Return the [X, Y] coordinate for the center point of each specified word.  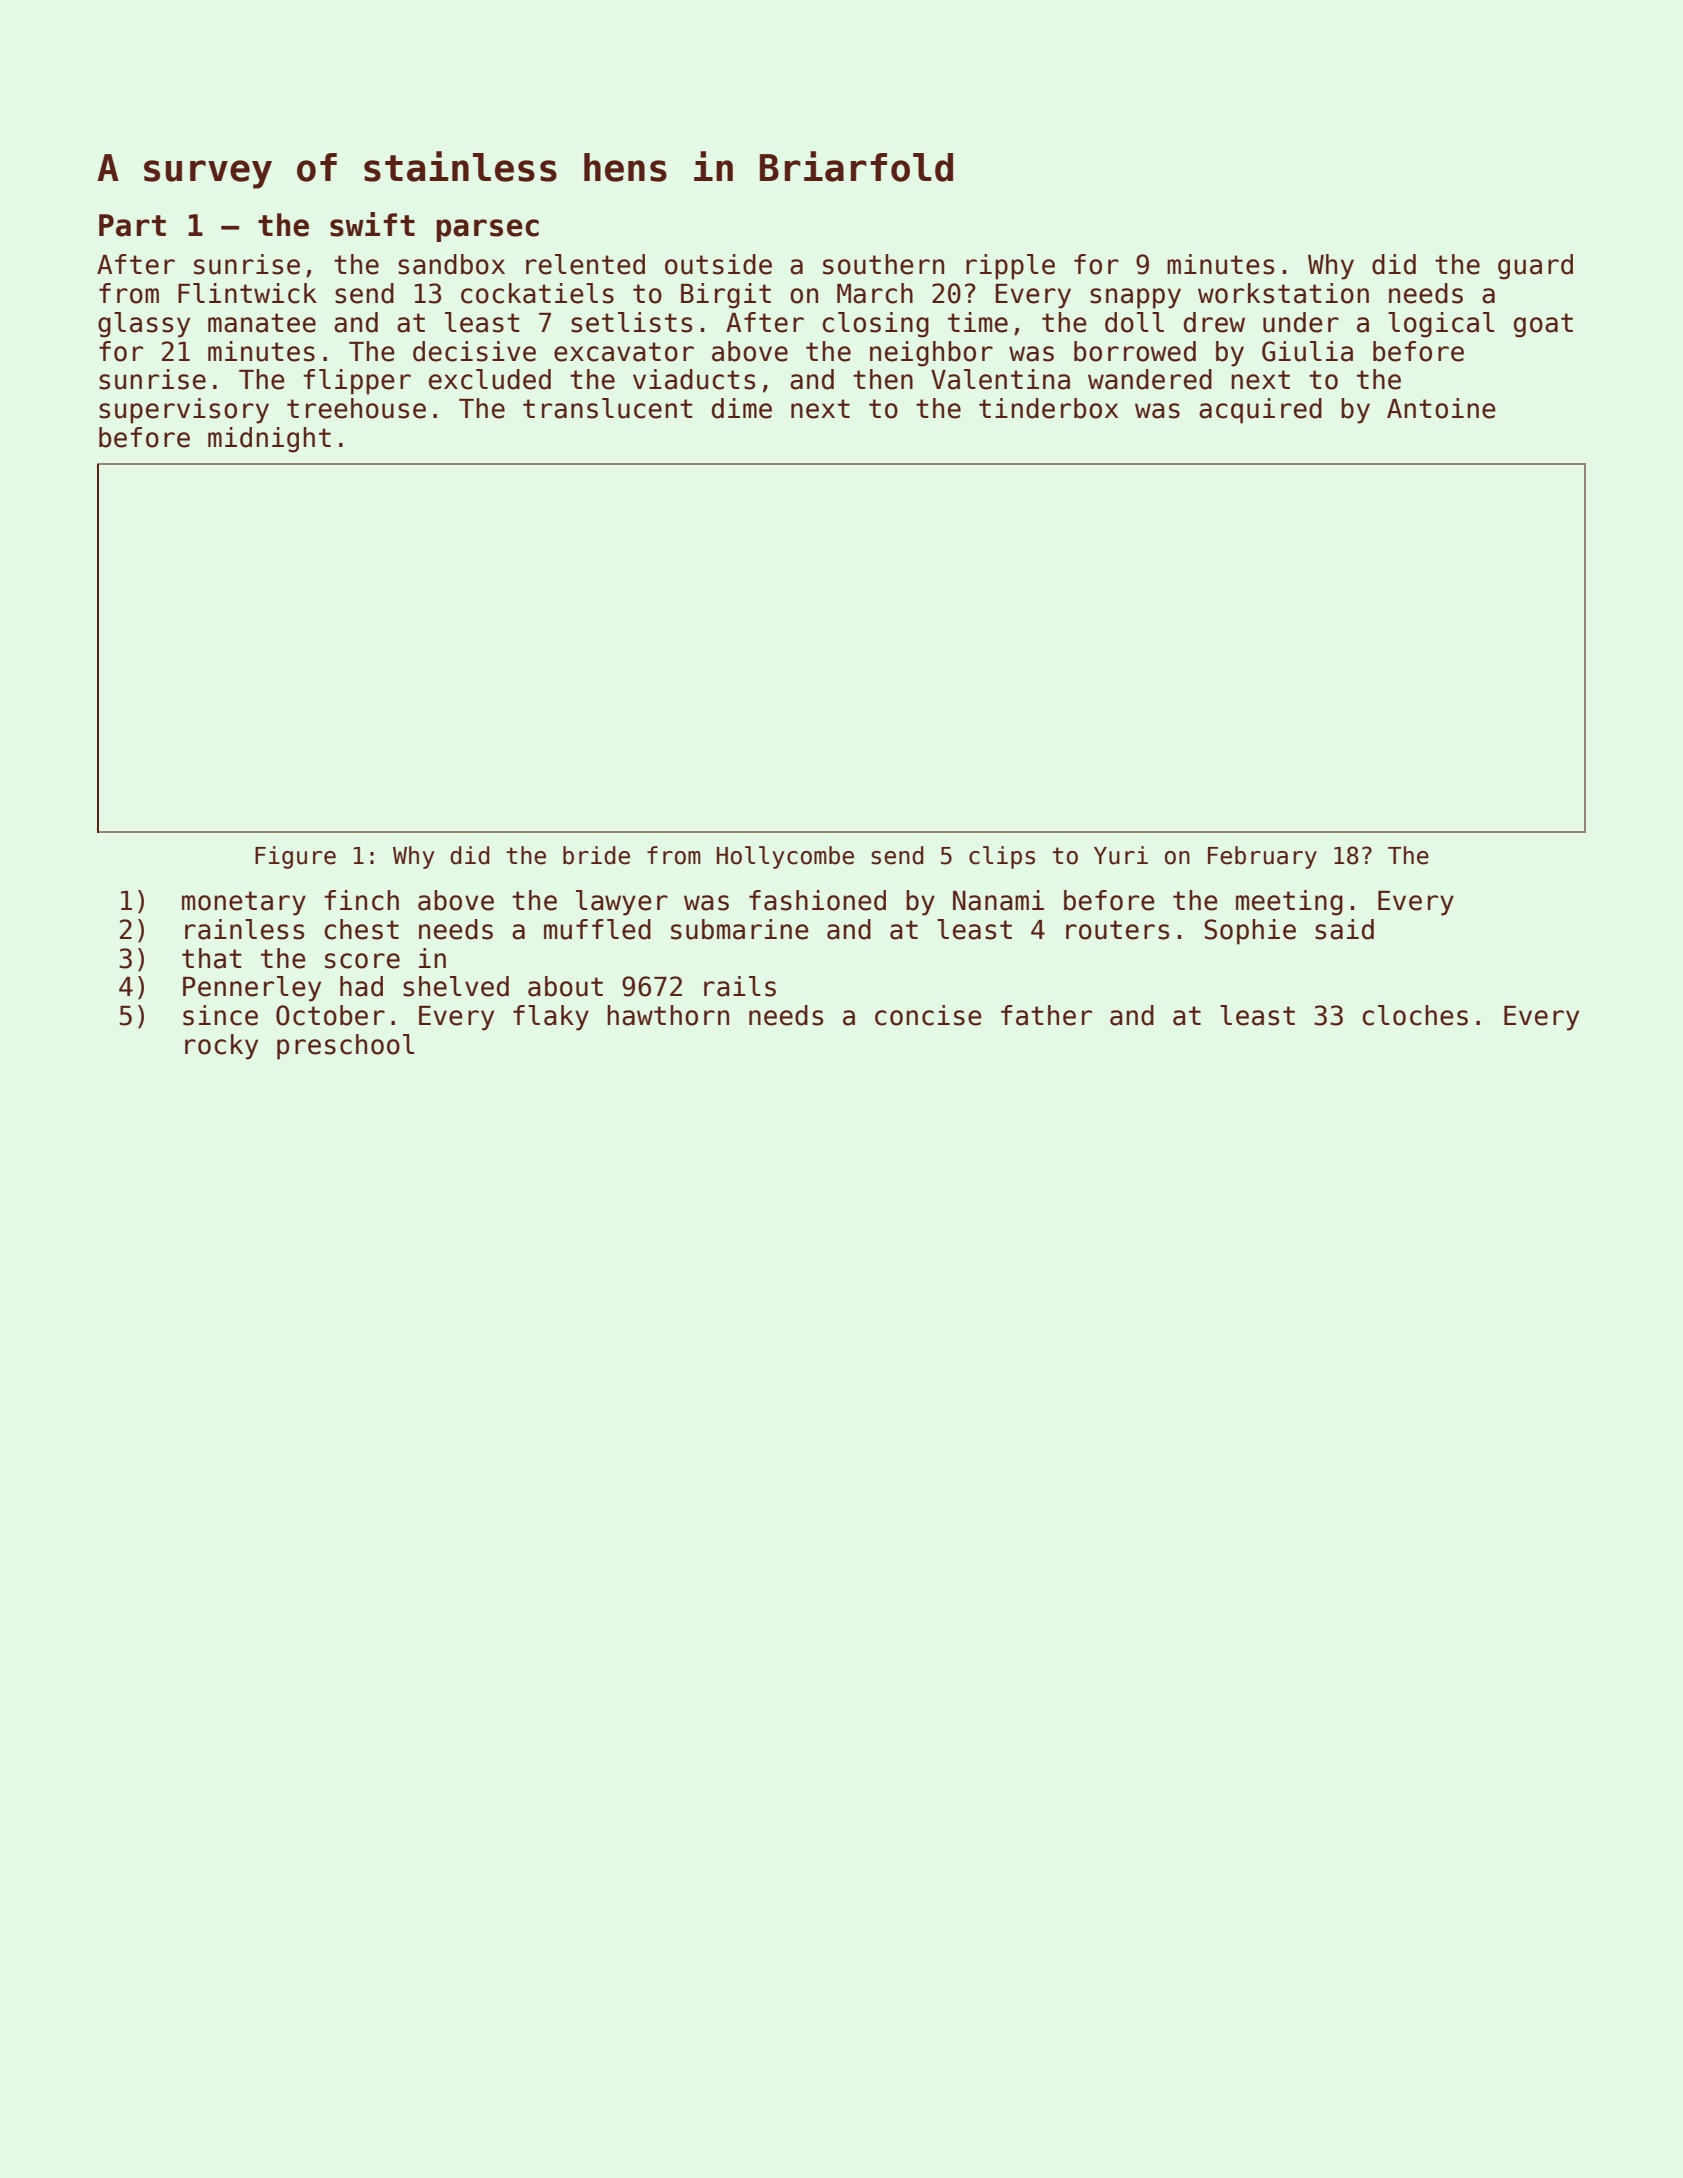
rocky [221, 1047]
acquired [1260, 411]
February [1262, 857]
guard [1535, 267]
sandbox [451, 264]
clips [1002, 857]
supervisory [184, 411]
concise [928, 1015]
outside [718, 264]
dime [742, 408]
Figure [295, 857]
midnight [269, 440]
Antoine [1441, 408]
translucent [608, 408]
